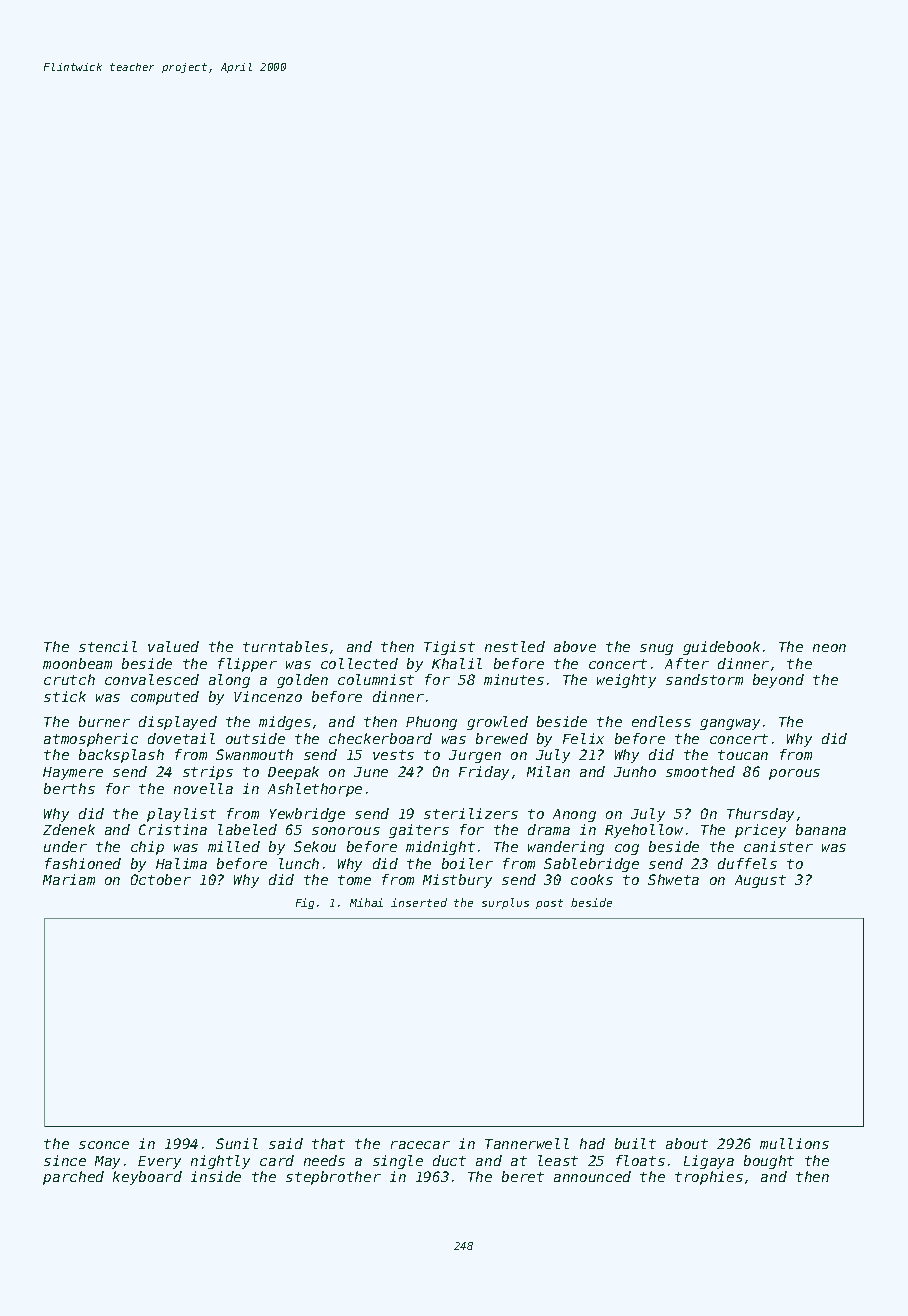  What do you see at coordinates (161, 879) in the screenshot?
I see `October` at bounding box center [161, 879].
